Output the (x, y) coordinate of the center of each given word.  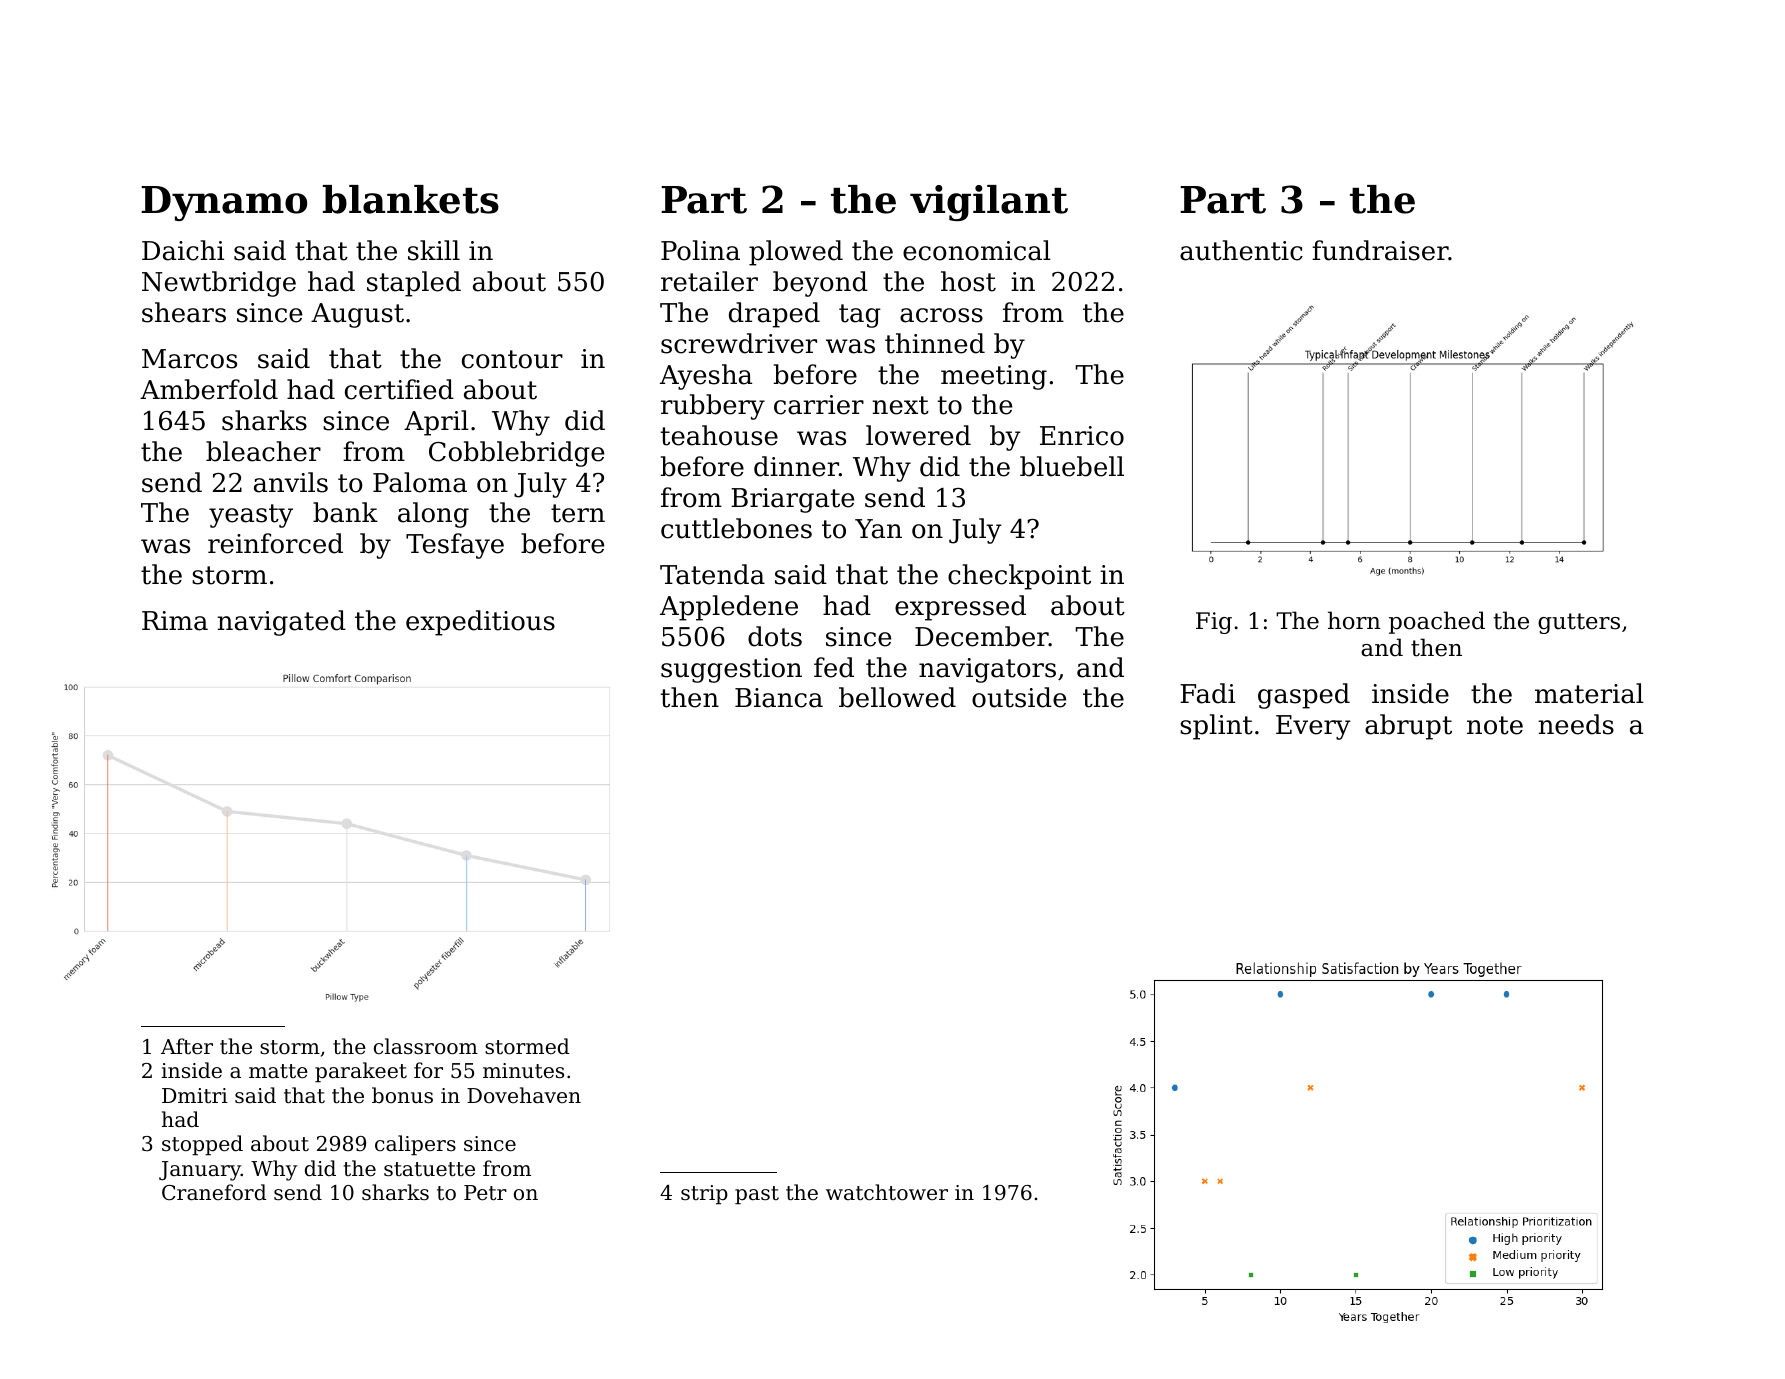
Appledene (729, 608)
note (1495, 725)
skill (434, 250)
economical (977, 250)
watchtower (887, 1192)
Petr (485, 1193)
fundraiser (1380, 250)
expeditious (480, 623)
